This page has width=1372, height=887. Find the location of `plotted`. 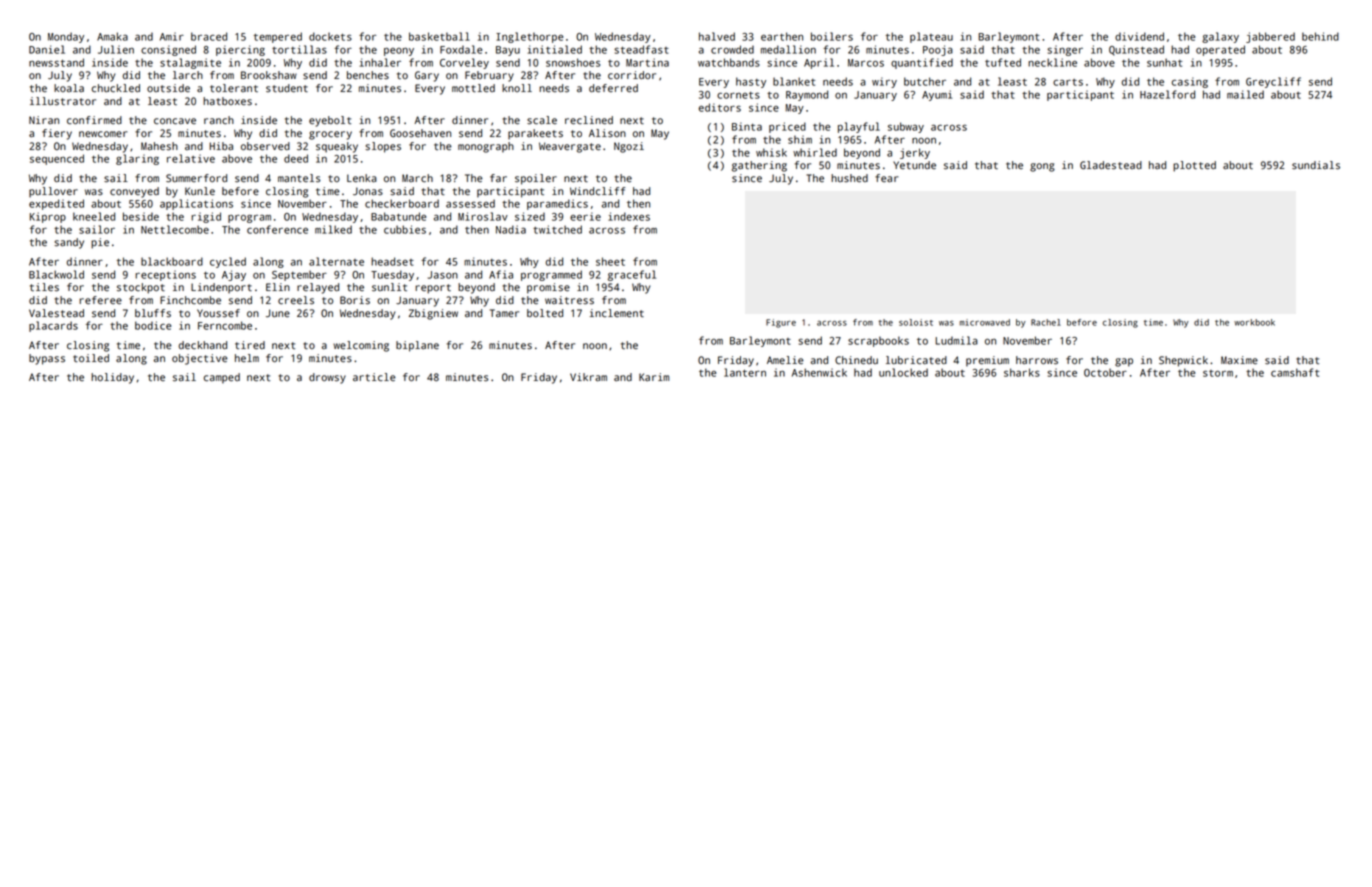

plotted is located at coordinates (1194, 166).
